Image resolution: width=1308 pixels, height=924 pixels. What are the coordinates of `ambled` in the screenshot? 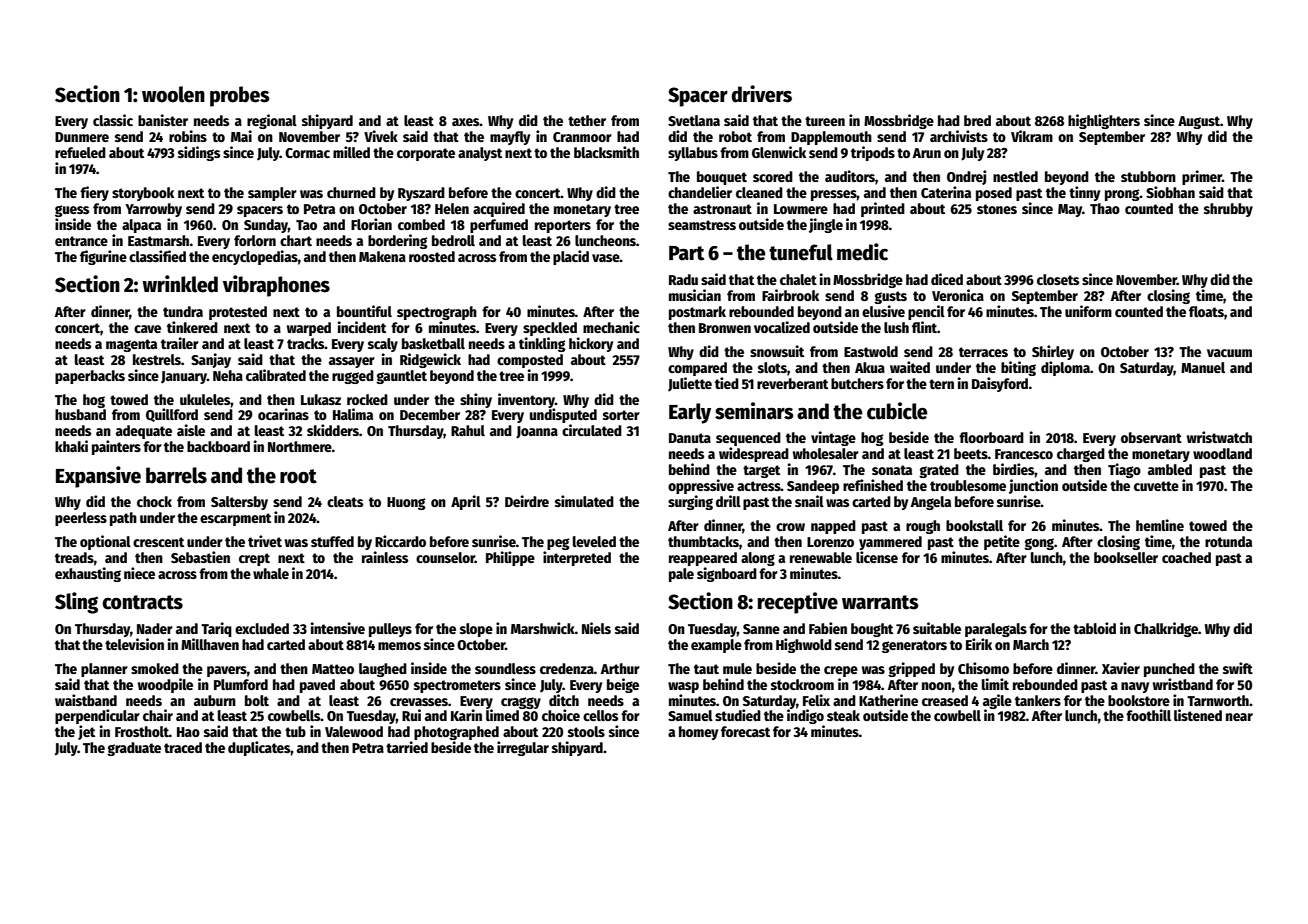 It's located at (1170, 469).
